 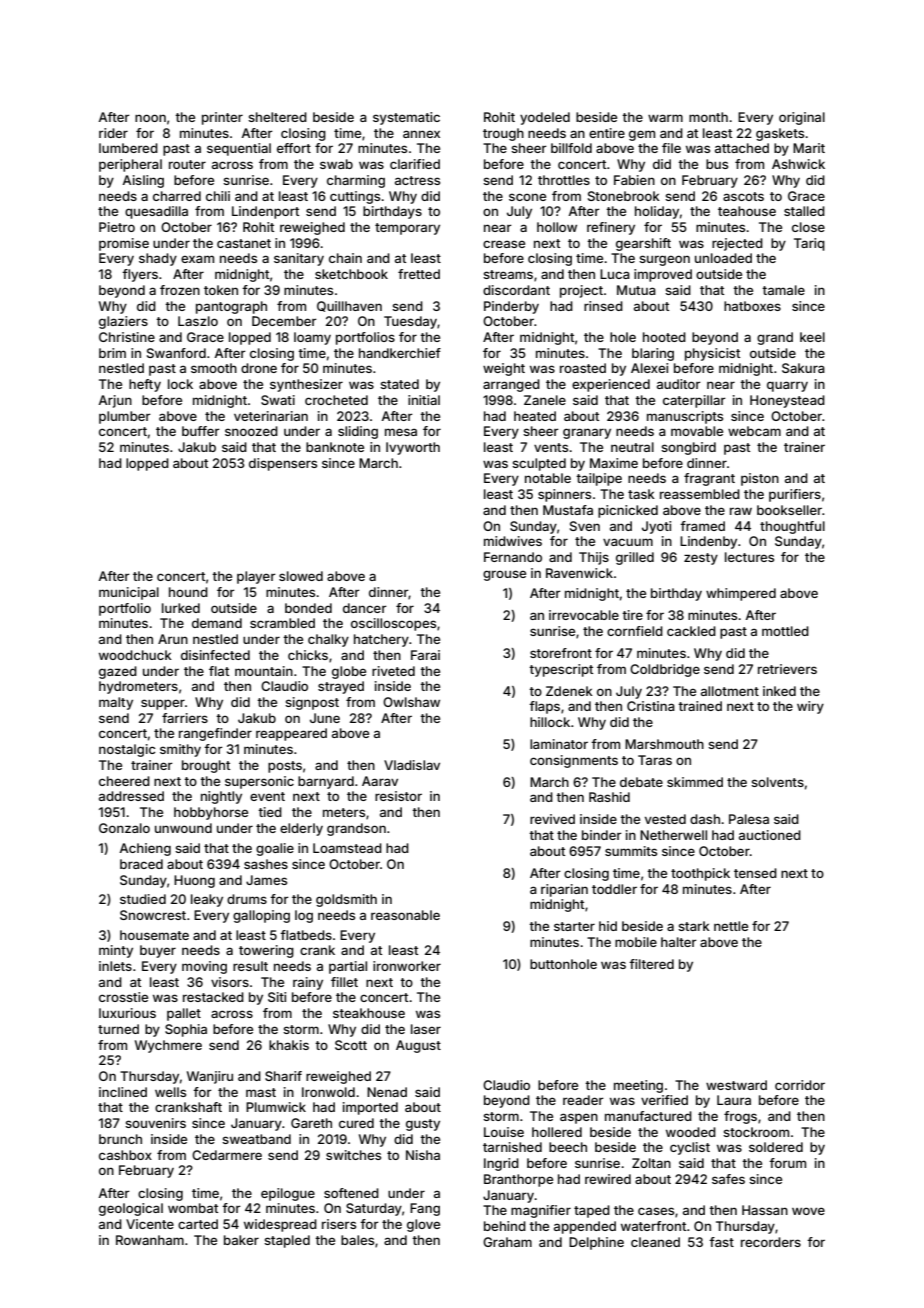 I want to click on lurked, so click(x=181, y=608).
